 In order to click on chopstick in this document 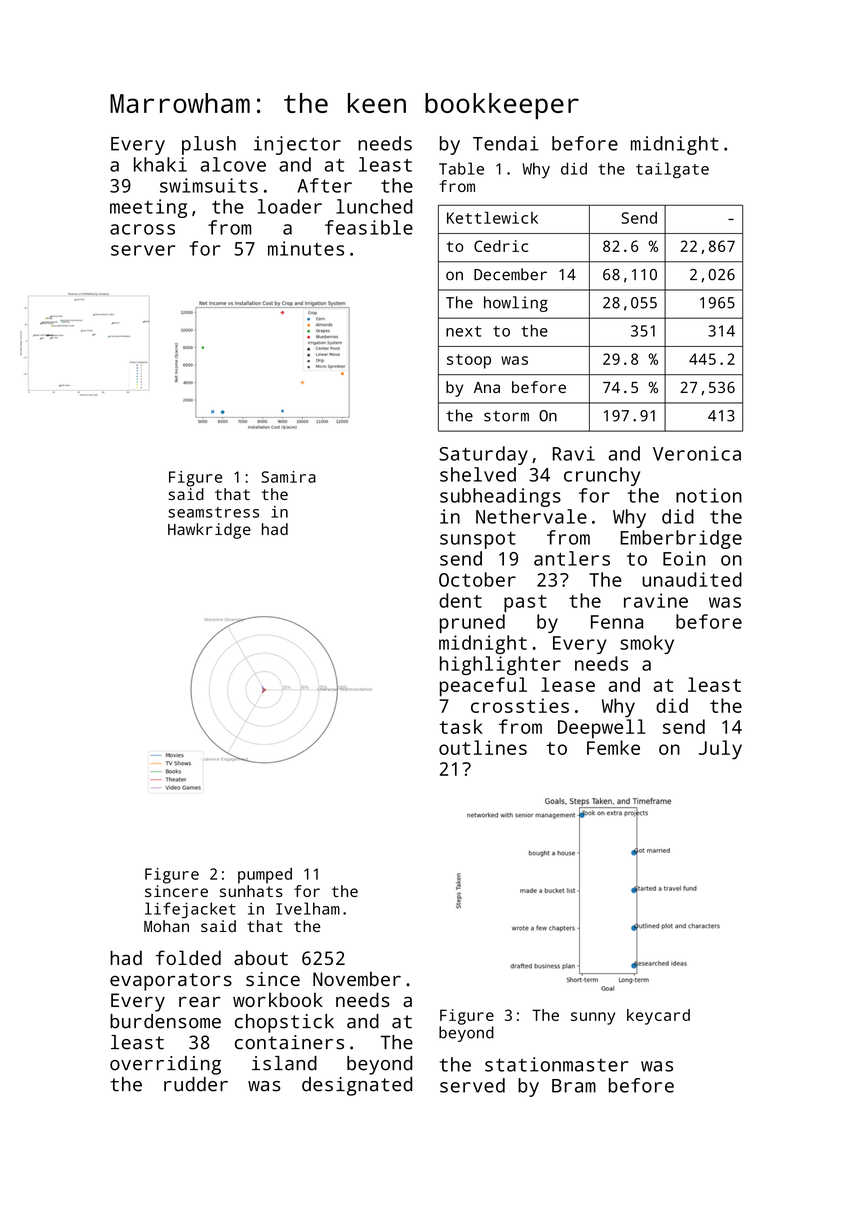, I will do `click(284, 1023)`.
